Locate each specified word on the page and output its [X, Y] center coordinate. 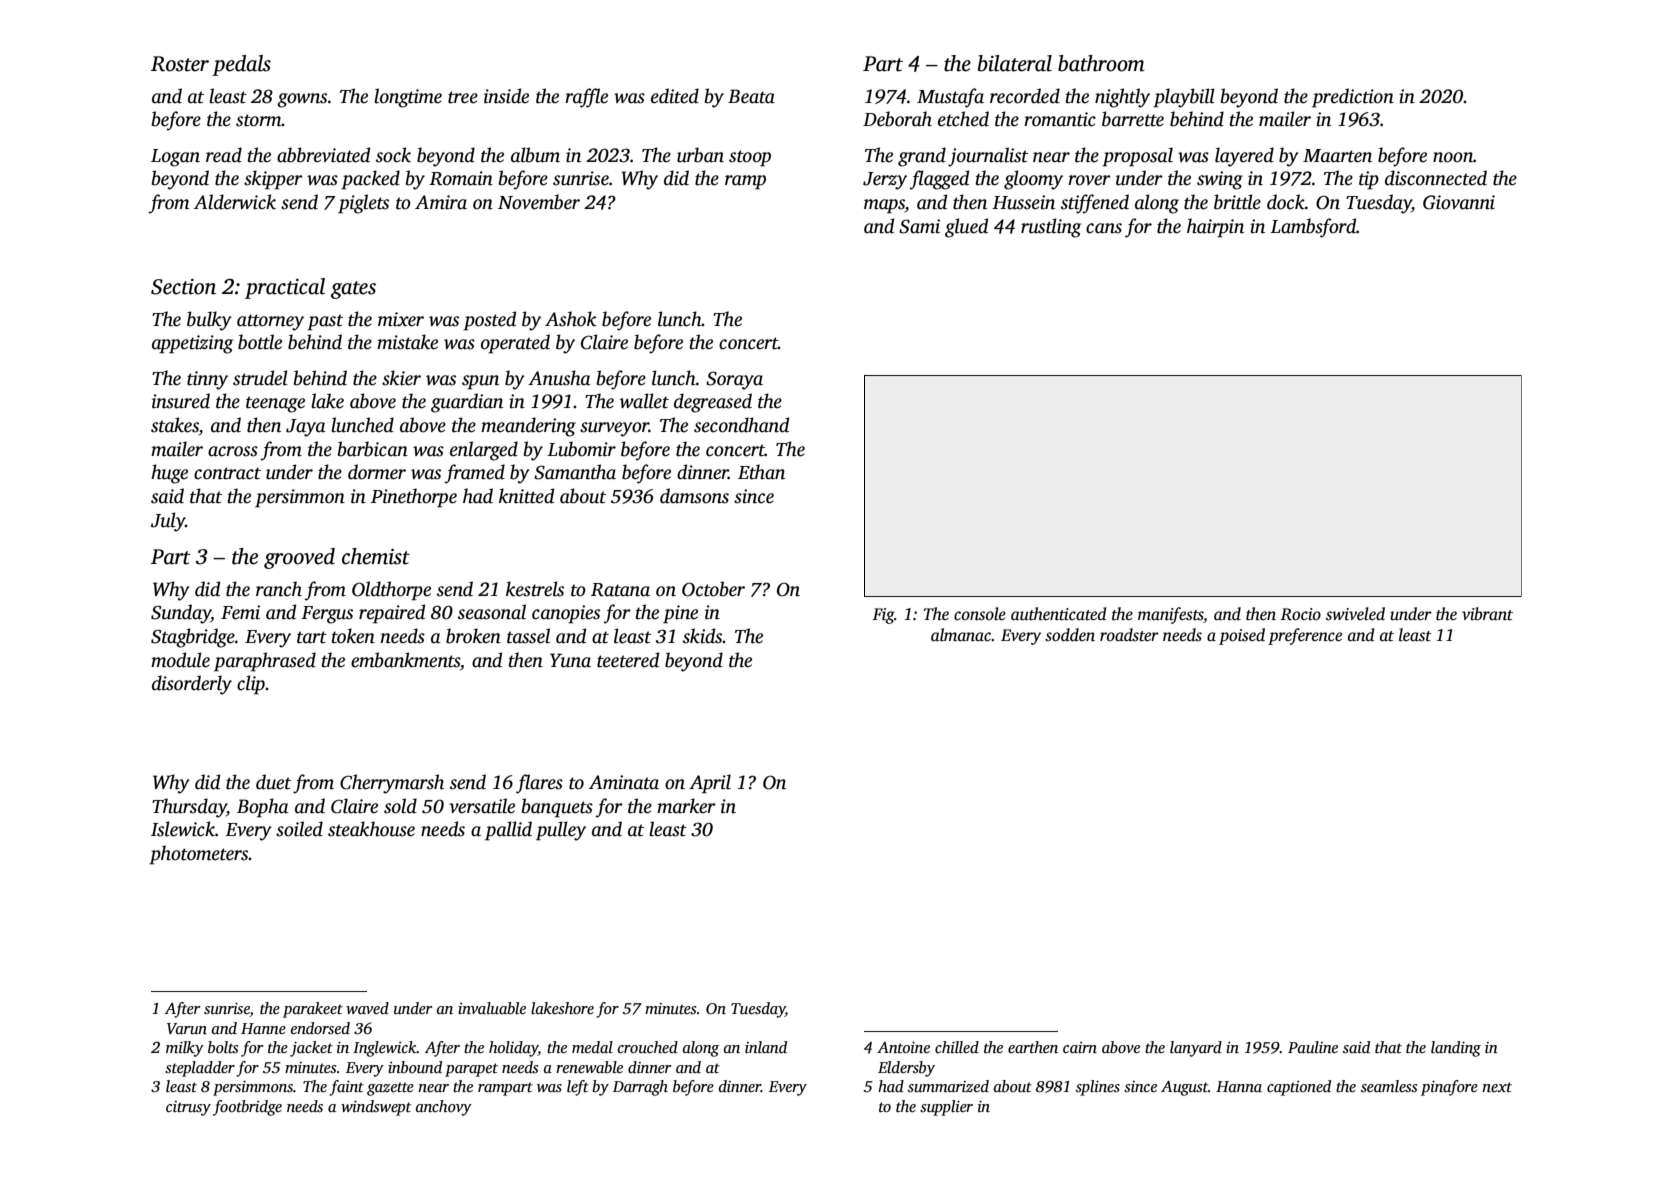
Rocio [1300, 614]
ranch [279, 589]
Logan [175, 158]
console [980, 614]
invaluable [492, 1008]
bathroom [1101, 63]
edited [675, 96]
